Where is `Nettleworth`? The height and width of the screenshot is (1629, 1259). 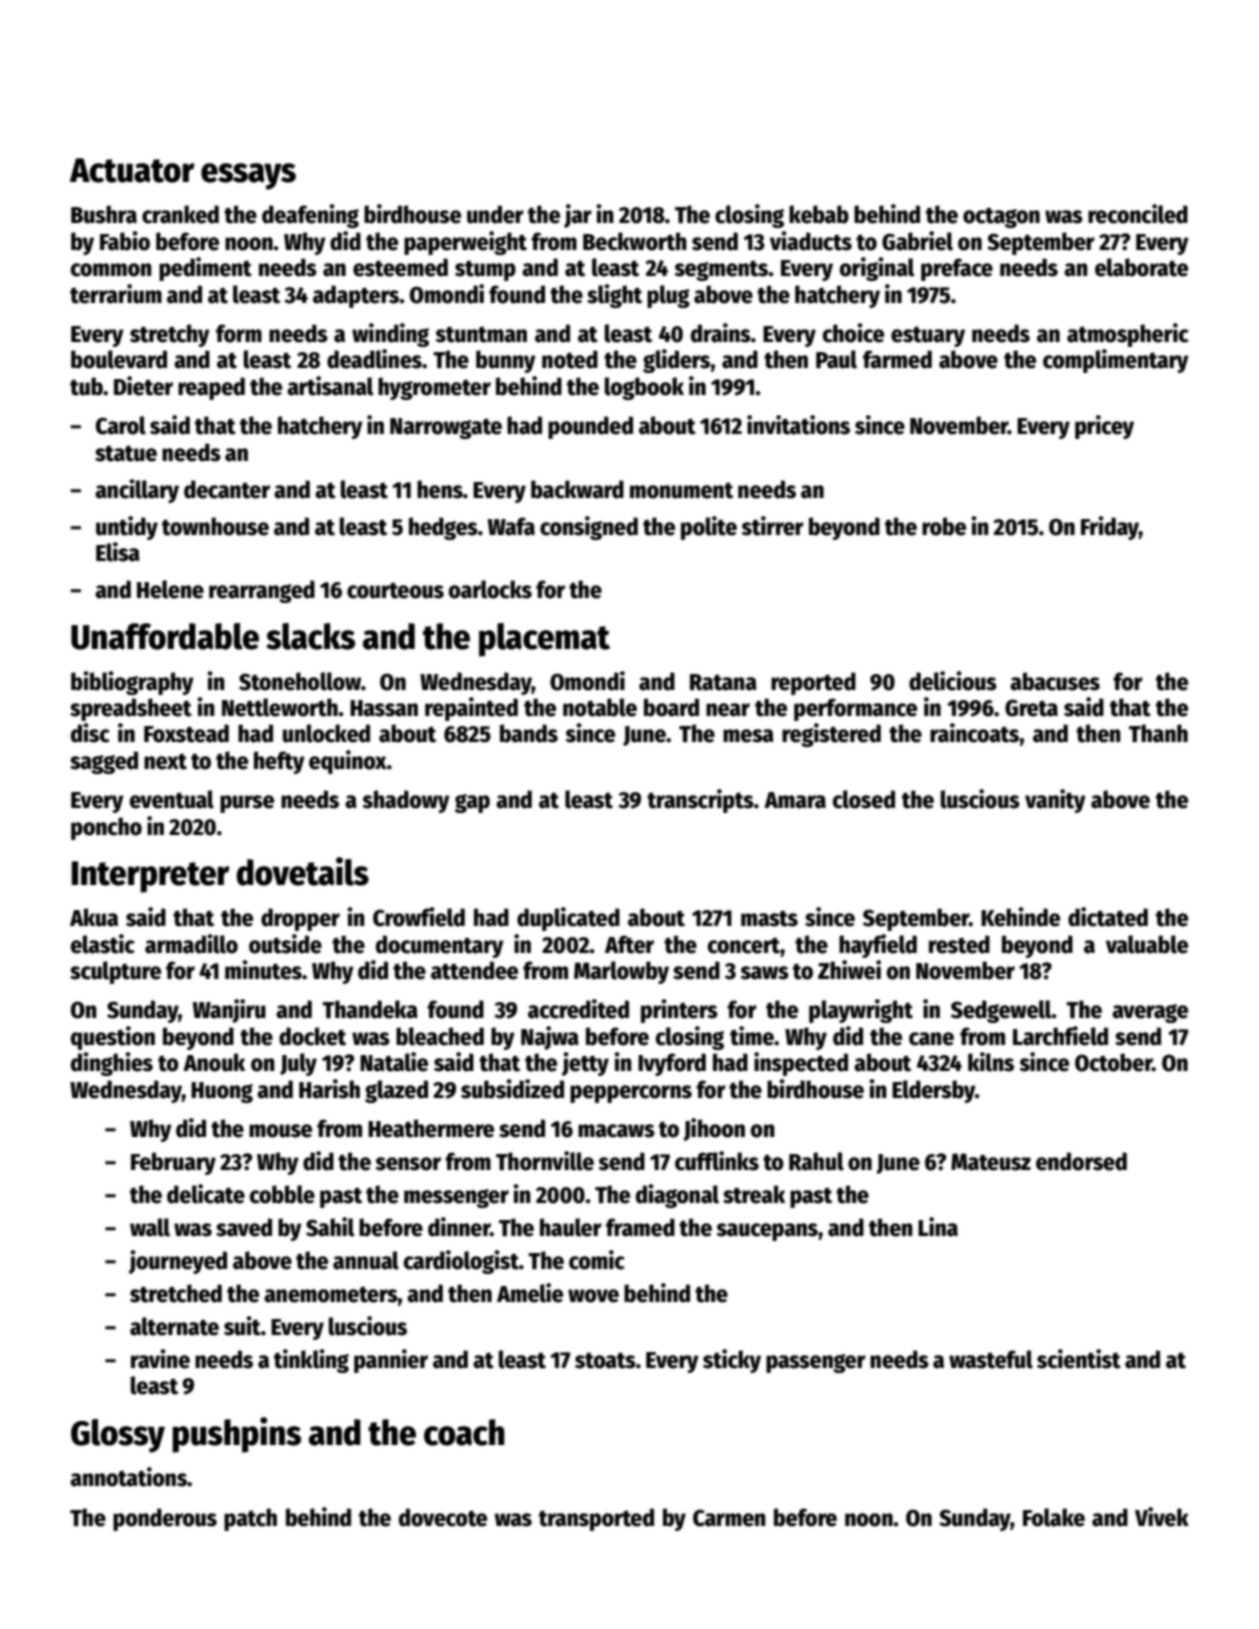
Nettleworth is located at coordinates (280, 707).
